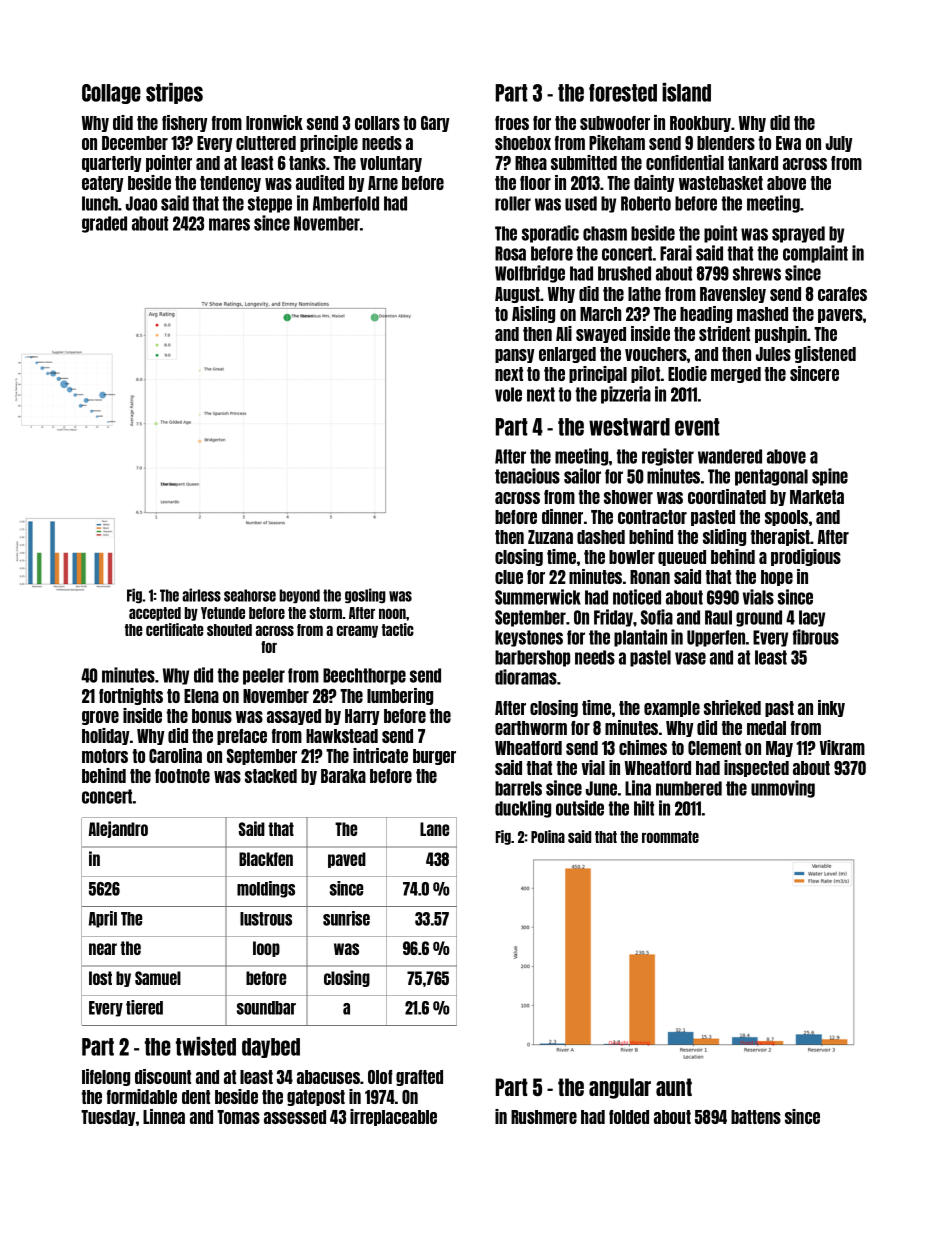  What do you see at coordinates (637, 597) in the screenshot?
I see `noticed` at bounding box center [637, 597].
